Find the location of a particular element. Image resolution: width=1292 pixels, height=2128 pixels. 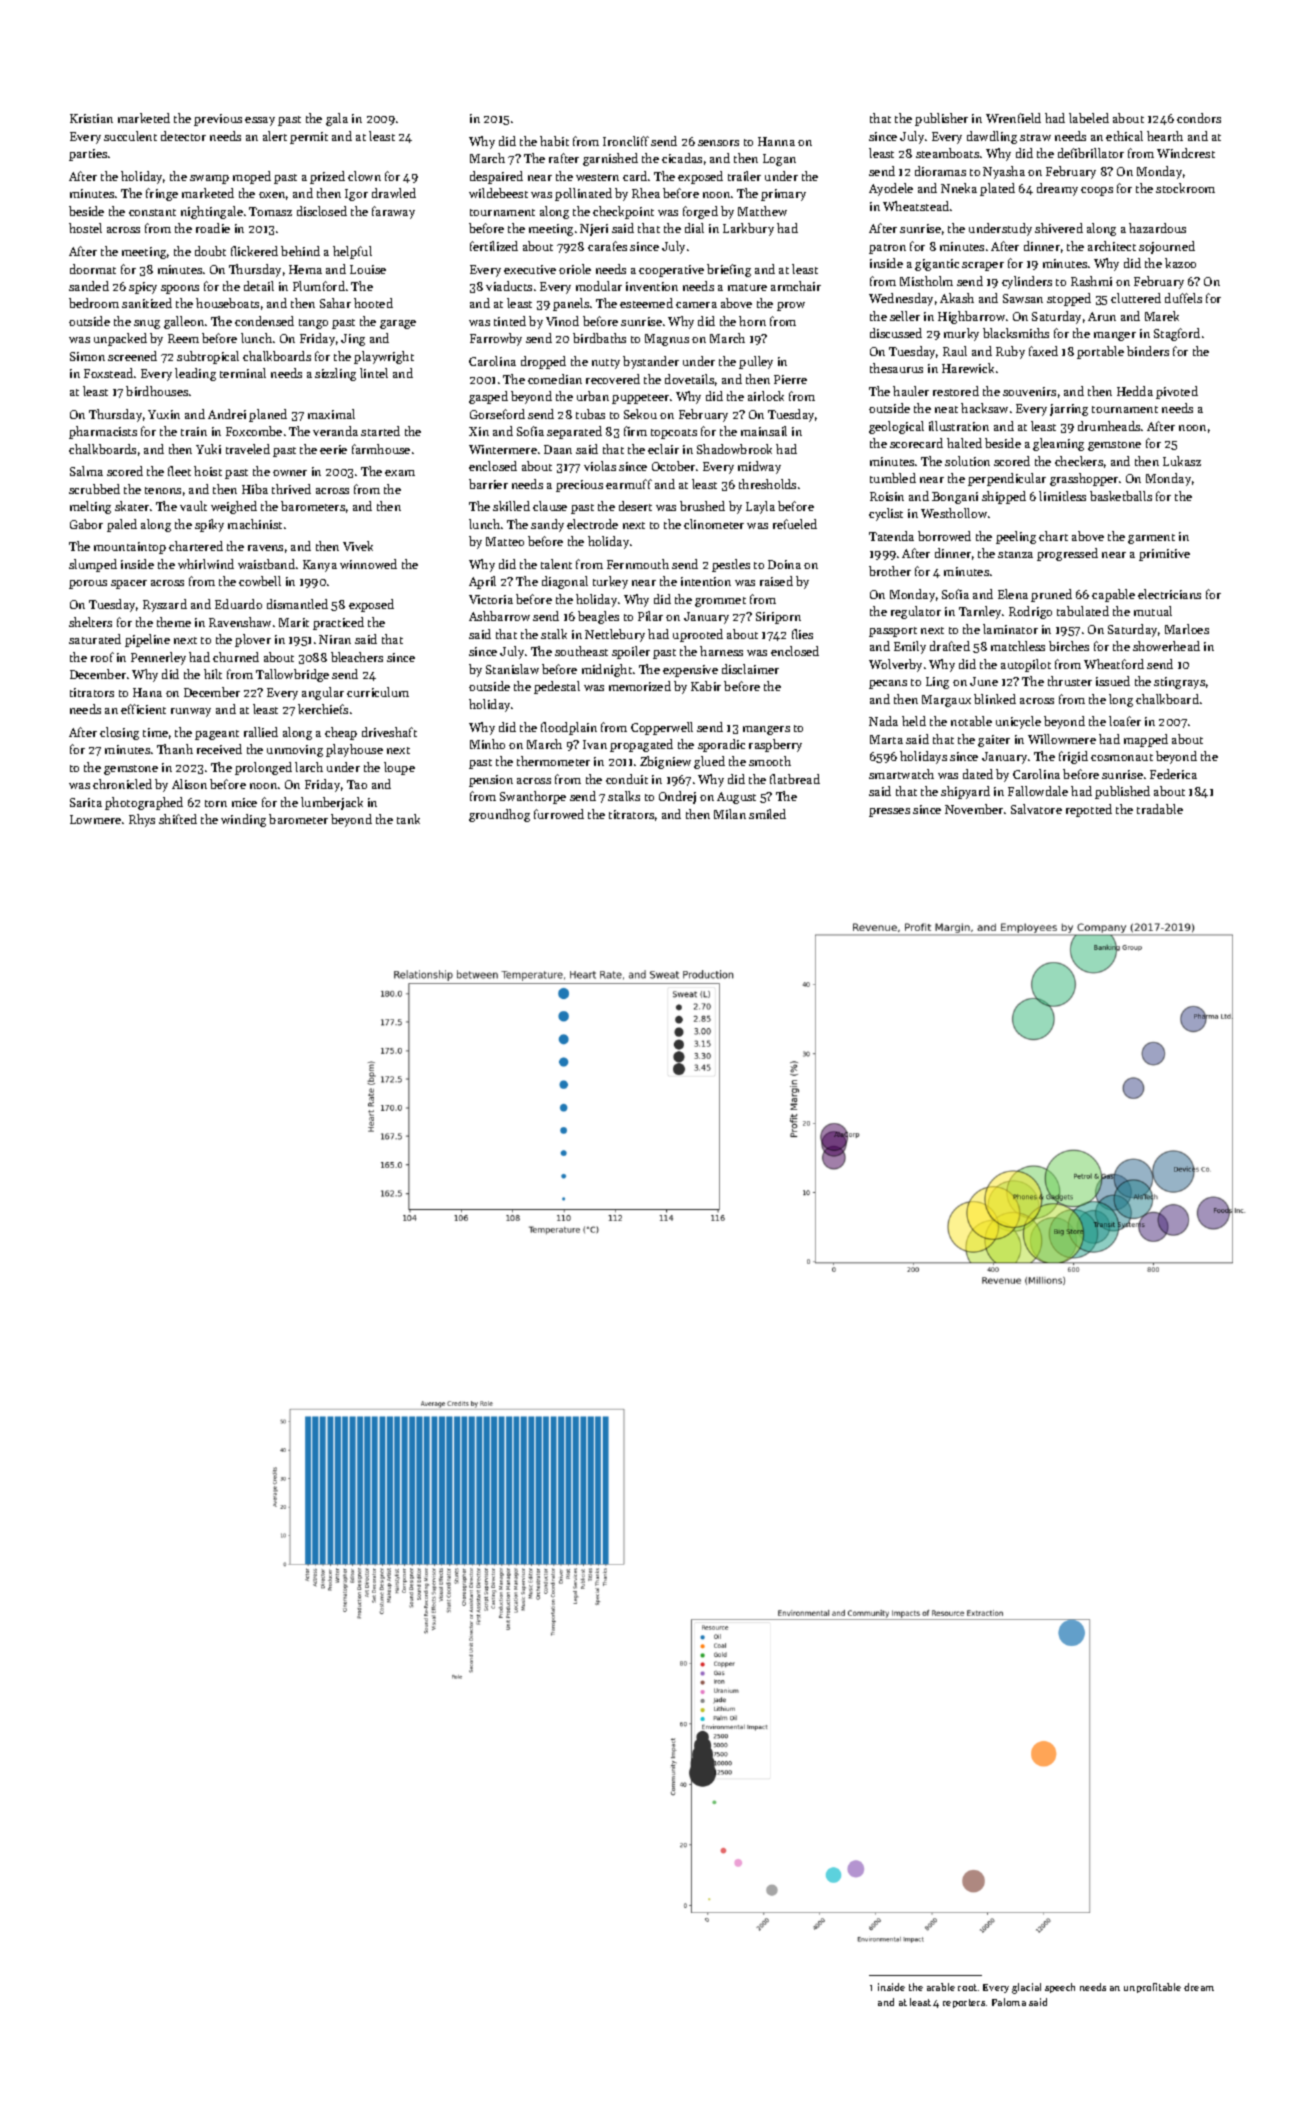

disclaimer is located at coordinates (750, 669).
